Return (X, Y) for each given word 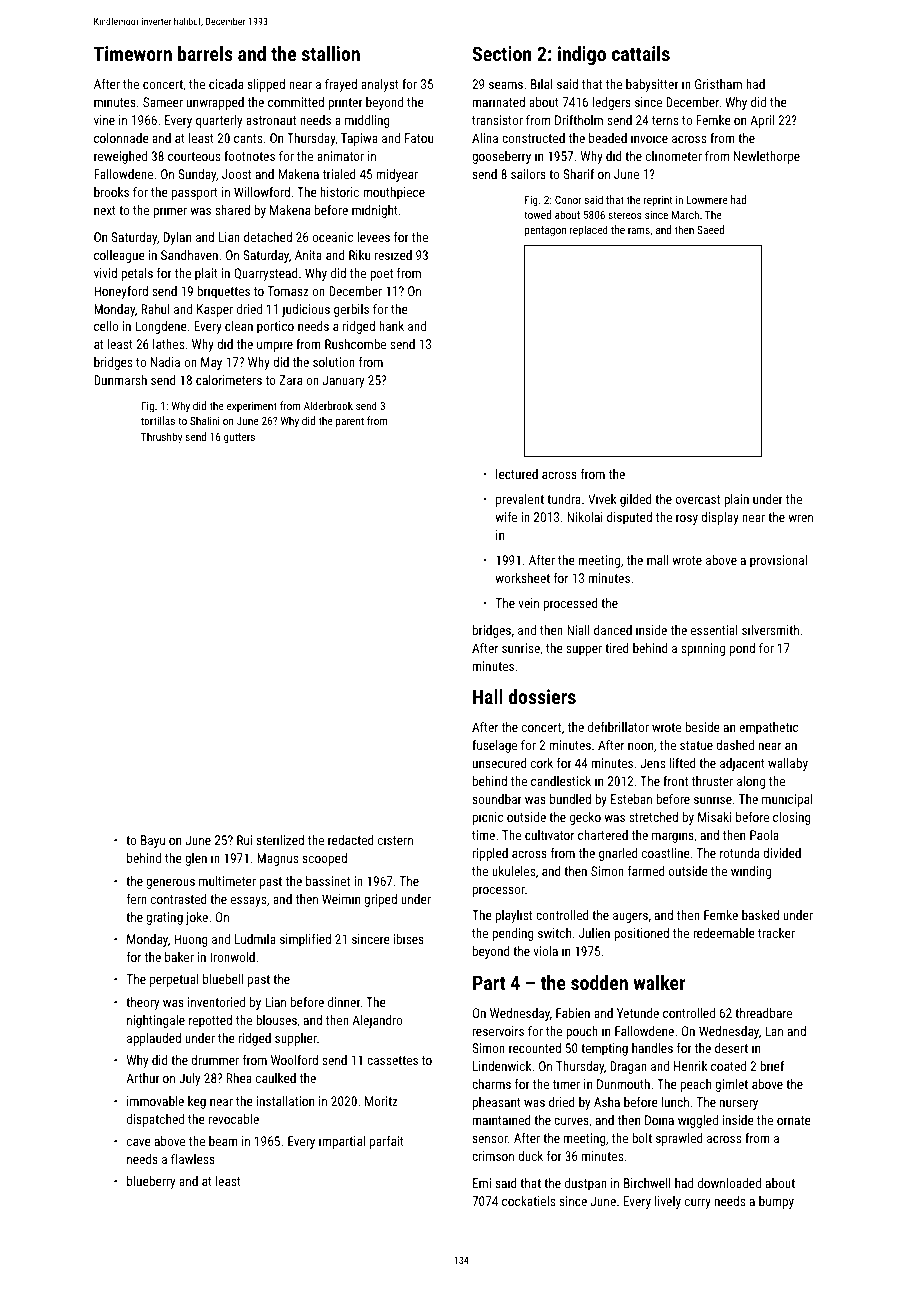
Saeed (710, 229)
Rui (244, 840)
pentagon (545, 231)
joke (197, 918)
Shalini (205, 420)
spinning (703, 649)
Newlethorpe (767, 157)
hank (391, 326)
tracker (776, 933)
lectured (517, 474)
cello (106, 326)
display (720, 518)
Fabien (573, 1013)
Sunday (197, 175)
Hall (488, 696)
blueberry (151, 1182)
